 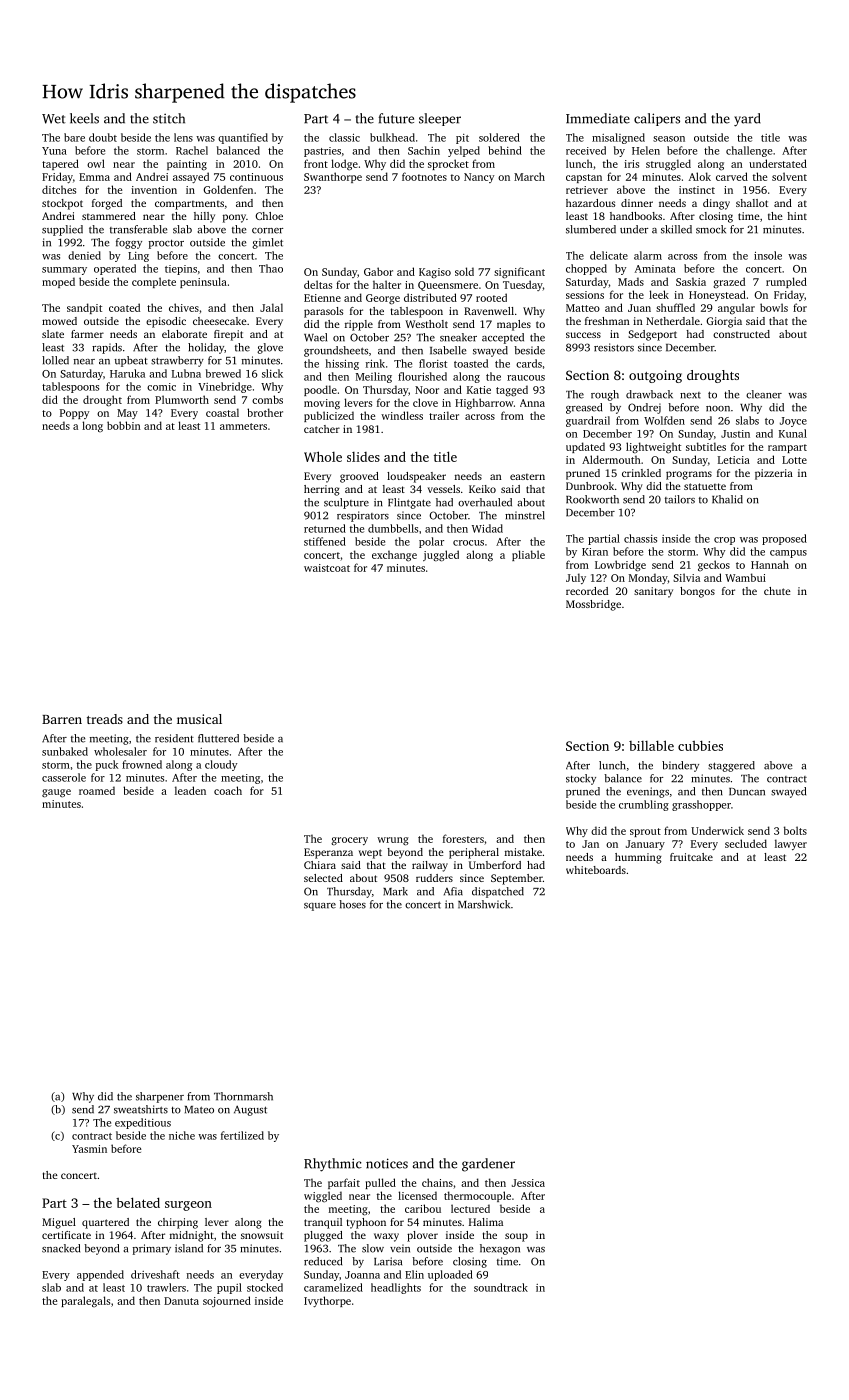 I want to click on notices, so click(x=387, y=1163).
